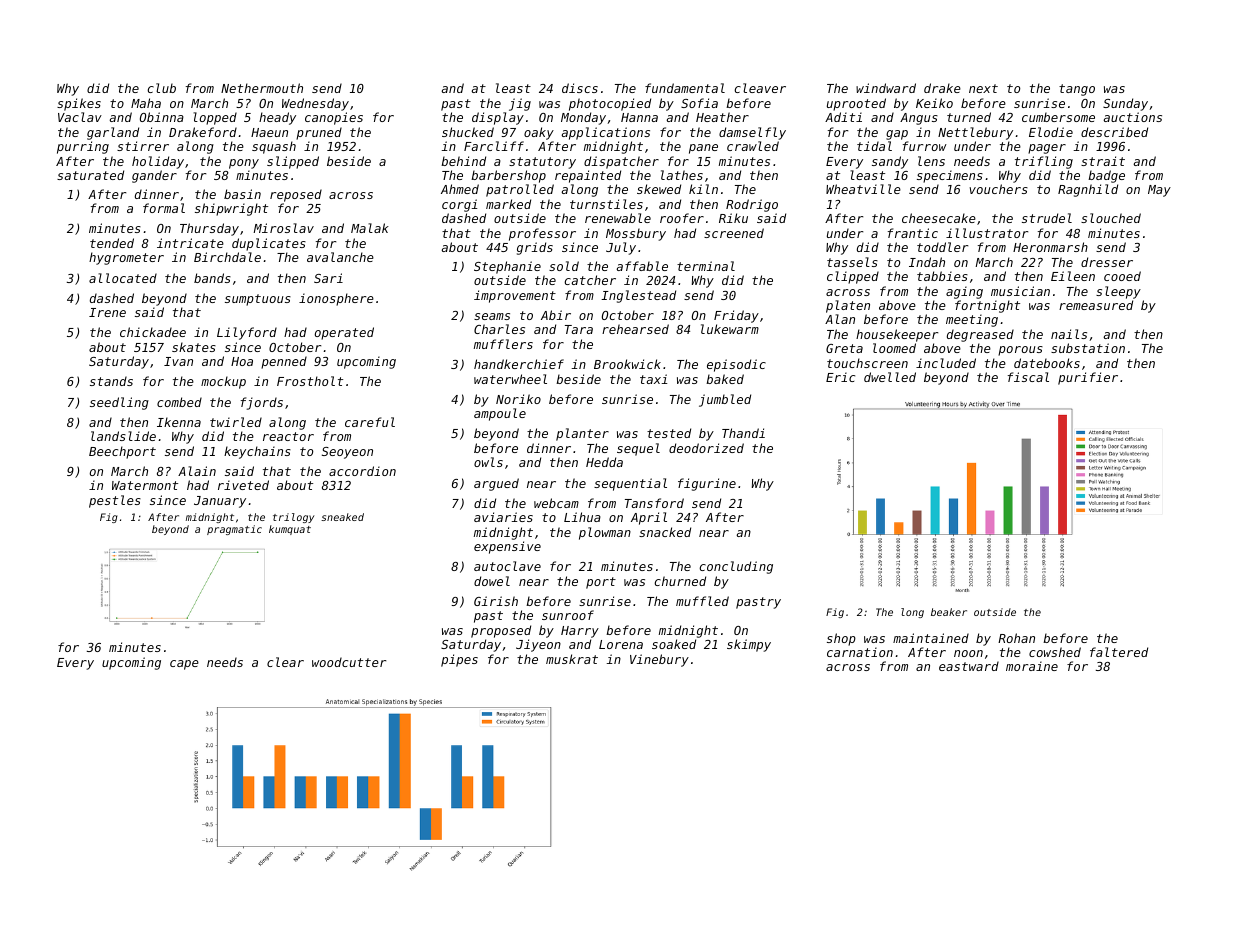 This screenshot has width=1233, height=952. I want to click on pestles, so click(115, 501).
